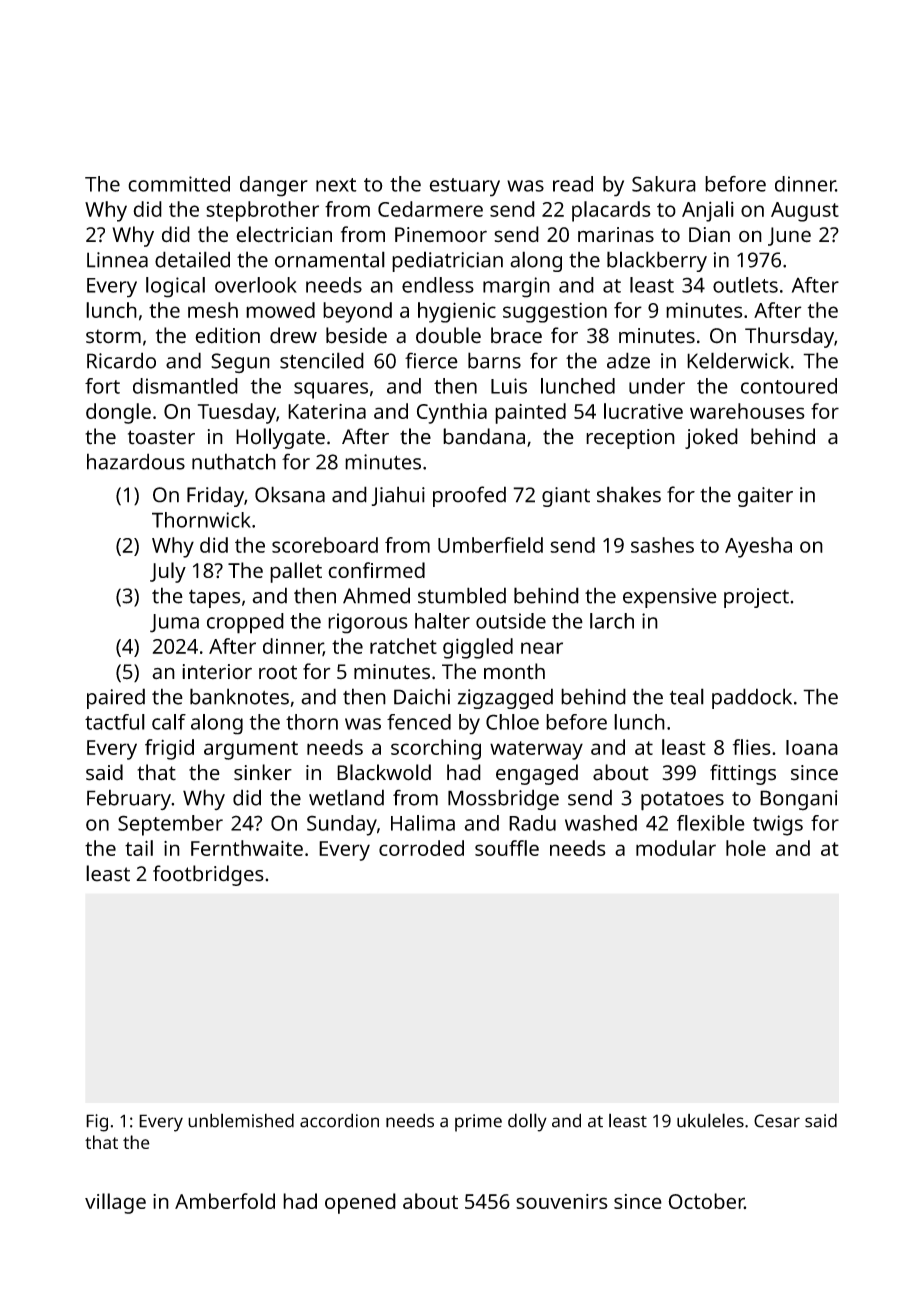 Image resolution: width=924 pixels, height=1311 pixels. I want to click on unblemished, so click(241, 1120).
